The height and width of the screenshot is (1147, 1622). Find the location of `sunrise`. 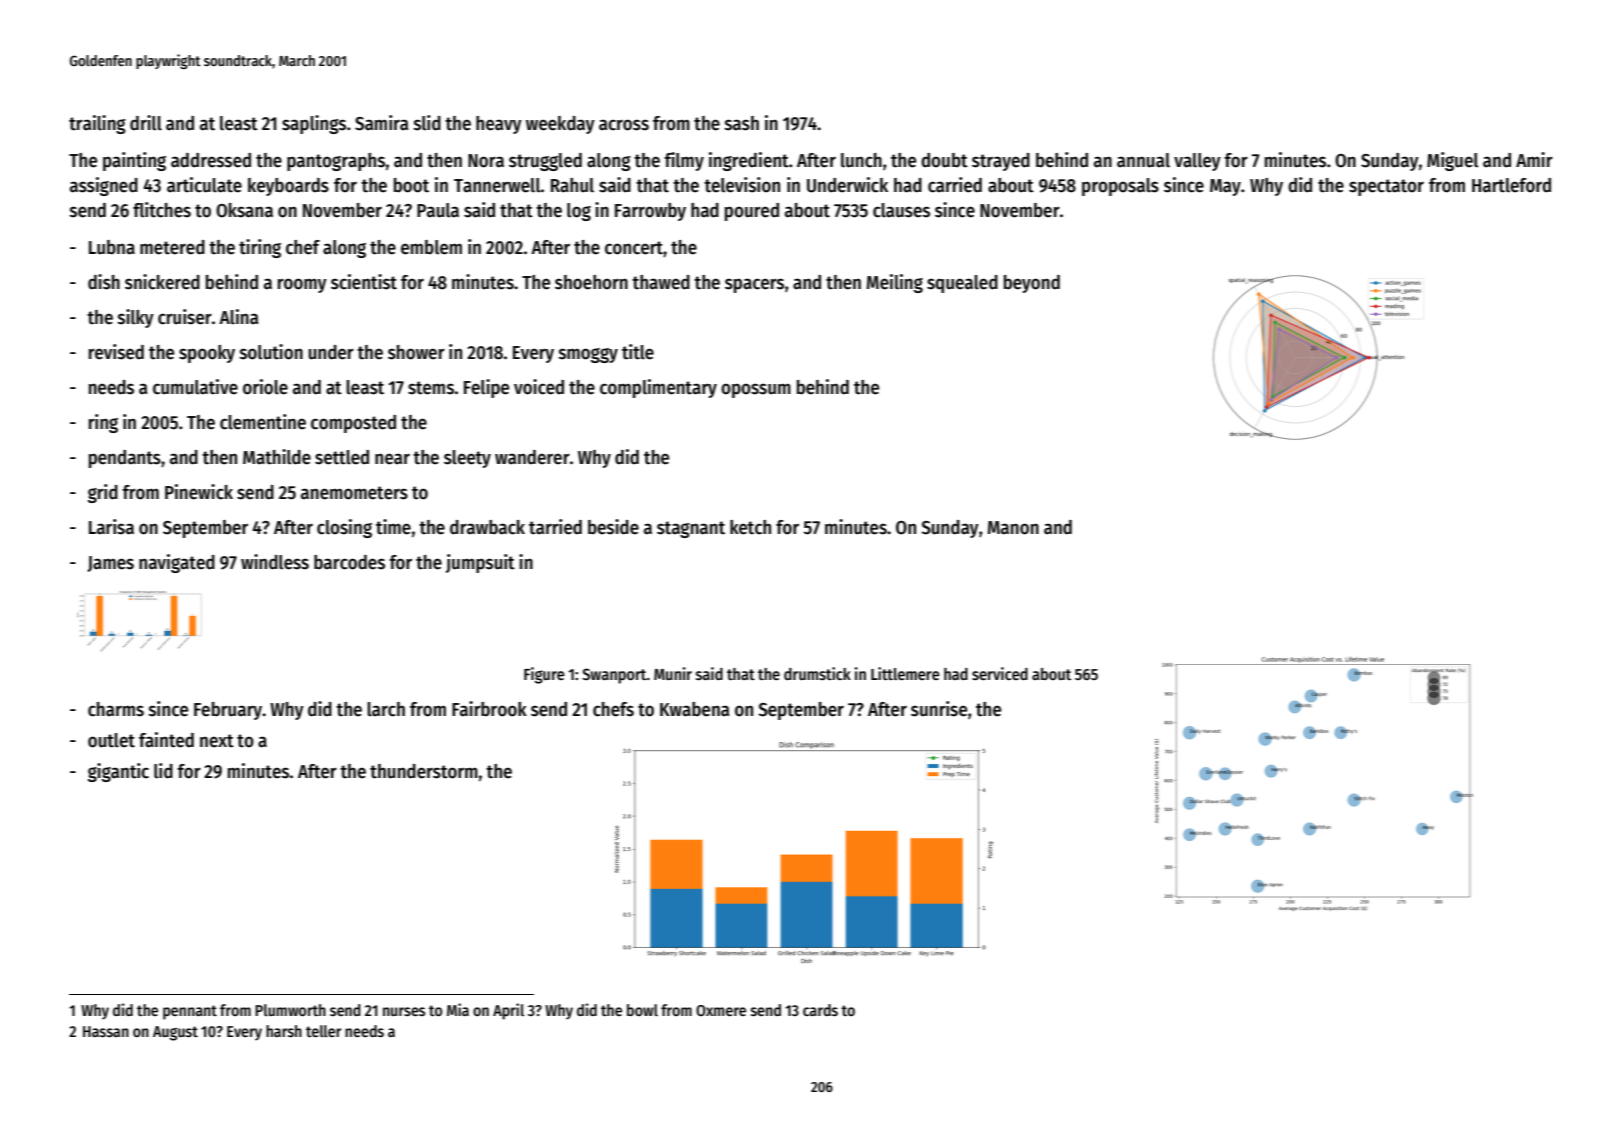

sunrise is located at coordinates (939, 709).
